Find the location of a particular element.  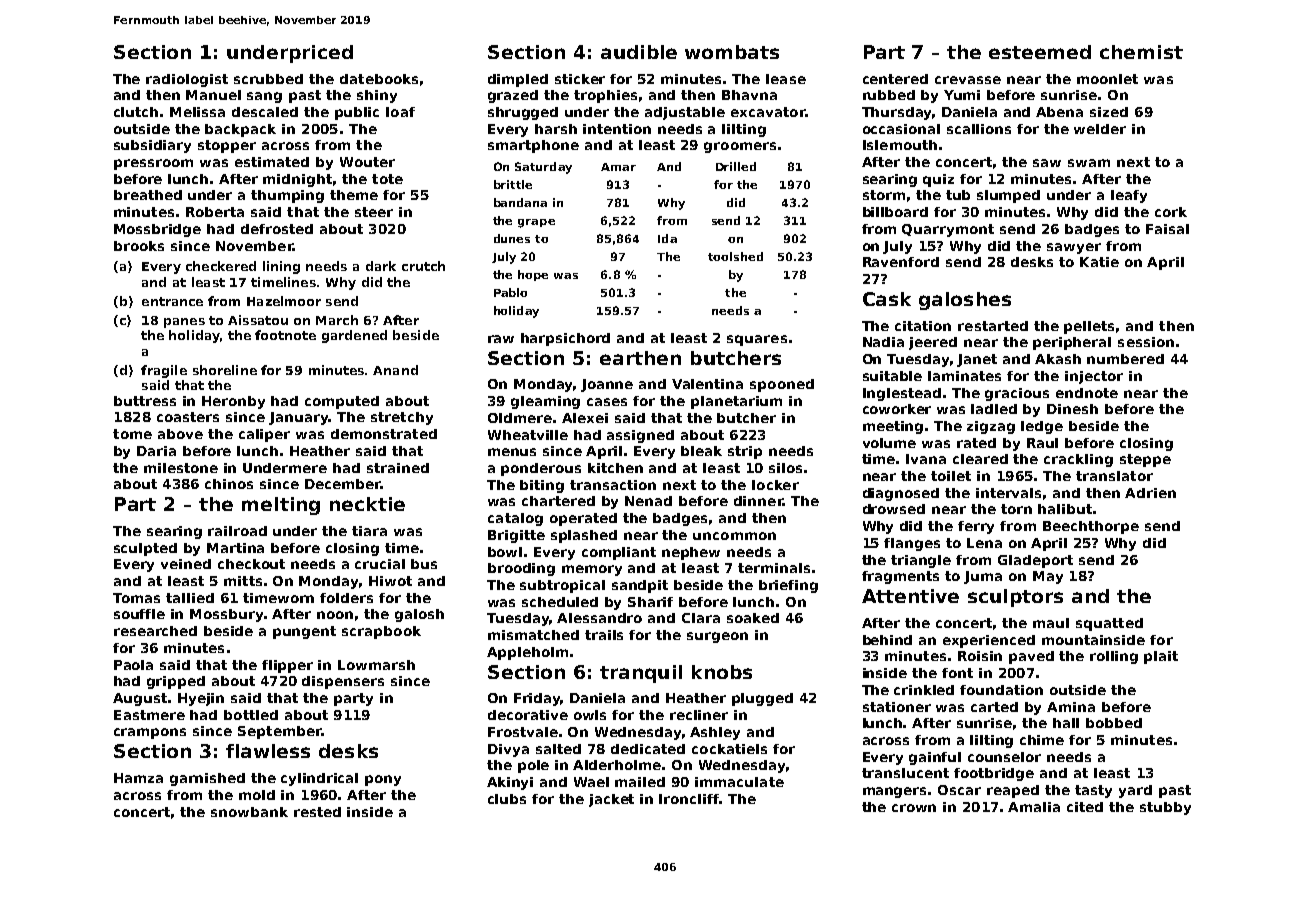

veined is located at coordinates (186, 564).
